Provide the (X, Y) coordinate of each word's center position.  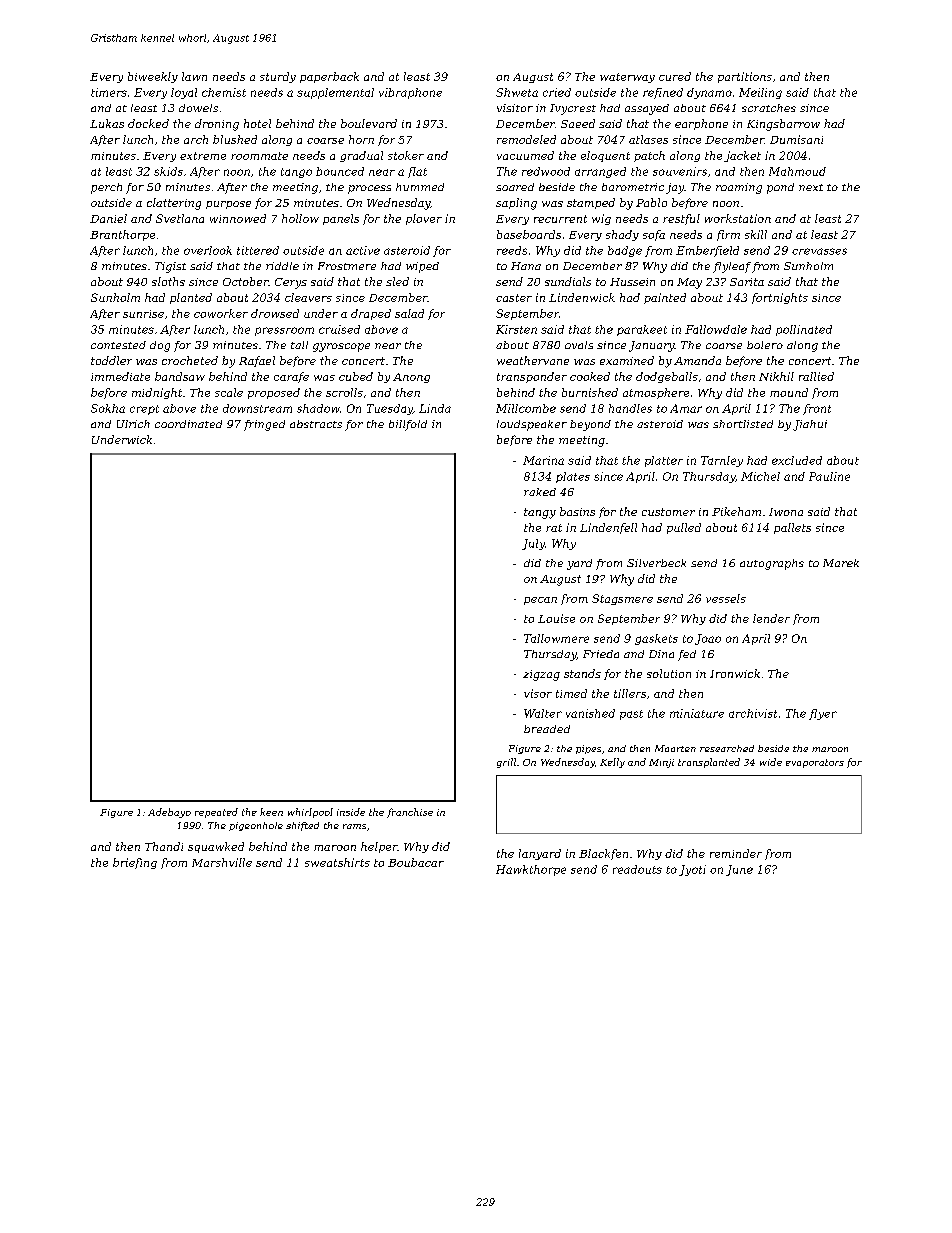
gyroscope (341, 347)
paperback (329, 77)
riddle (282, 266)
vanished (590, 713)
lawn (194, 76)
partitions (745, 77)
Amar (686, 408)
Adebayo (169, 813)
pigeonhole (256, 826)
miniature (697, 713)
